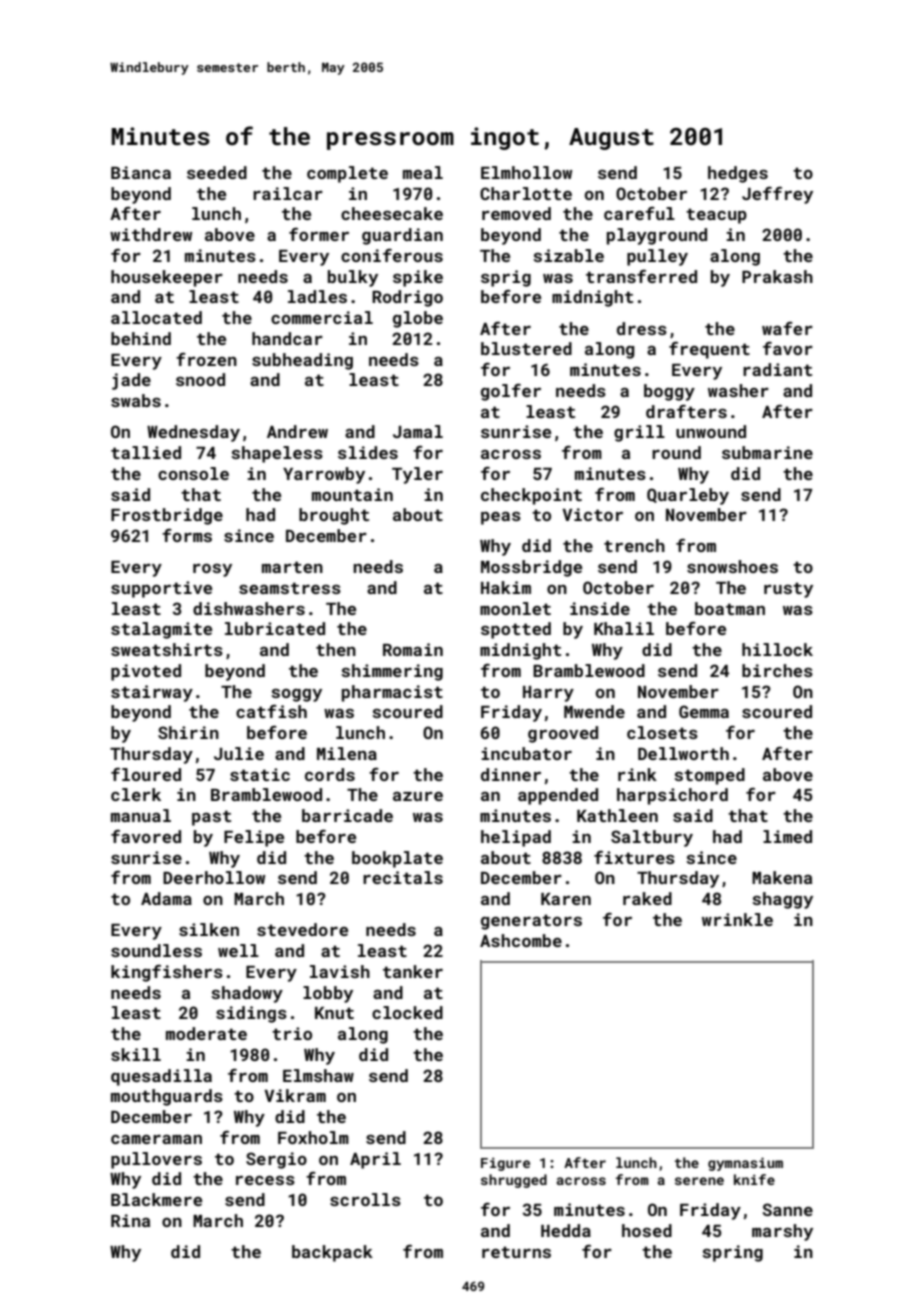  Describe the element at coordinates (265, 1180) in the image. I see `recess` at that location.
